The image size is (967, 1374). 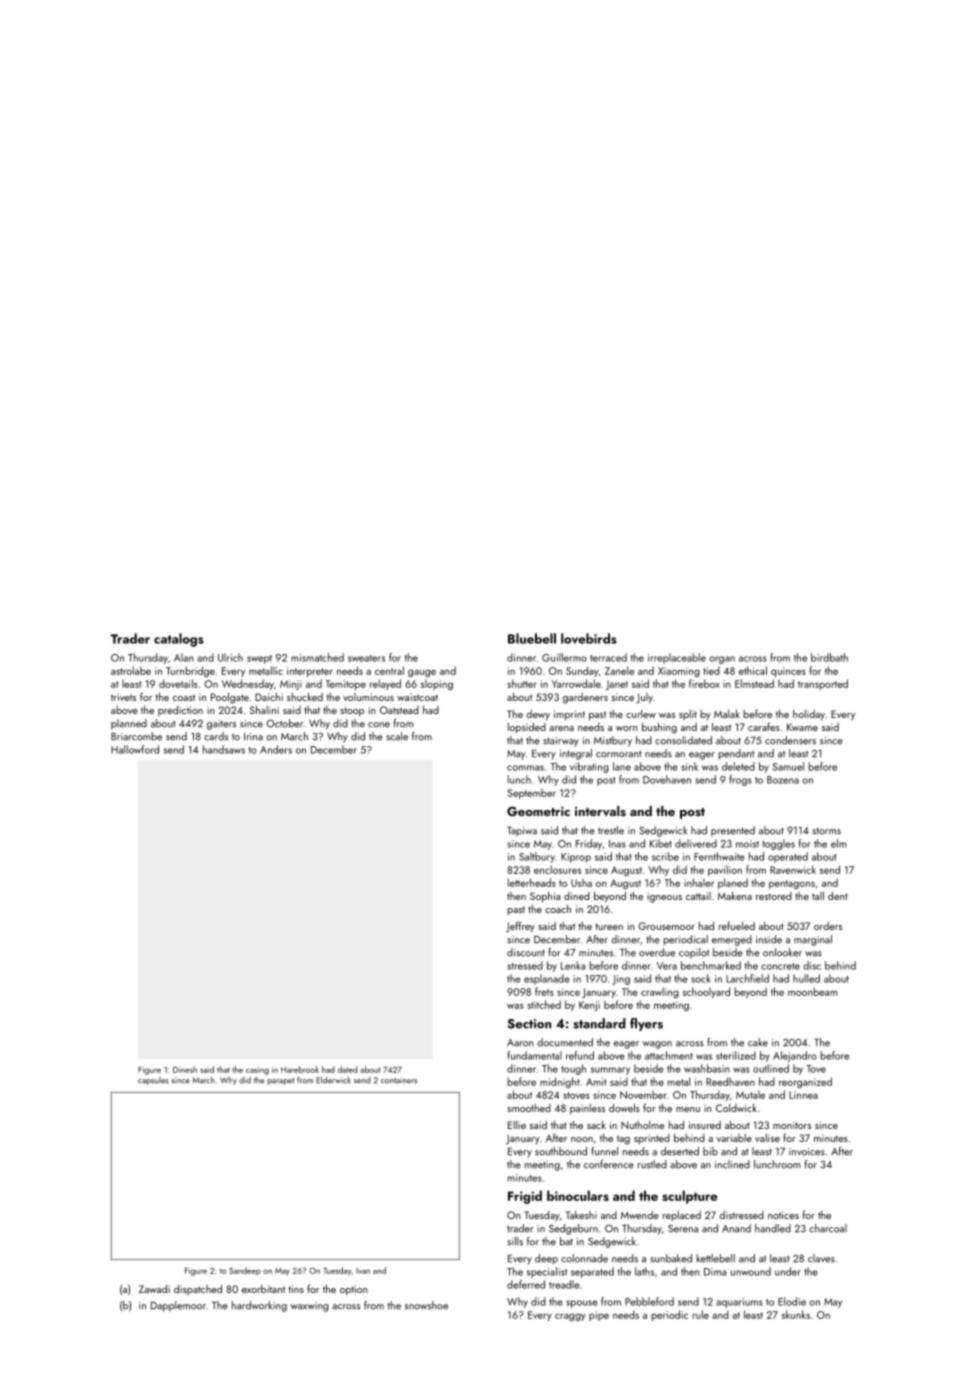 What do you see at coordinates (564, 657) in the document?
I see `Guillermo` at bounding box center [564, 657].
